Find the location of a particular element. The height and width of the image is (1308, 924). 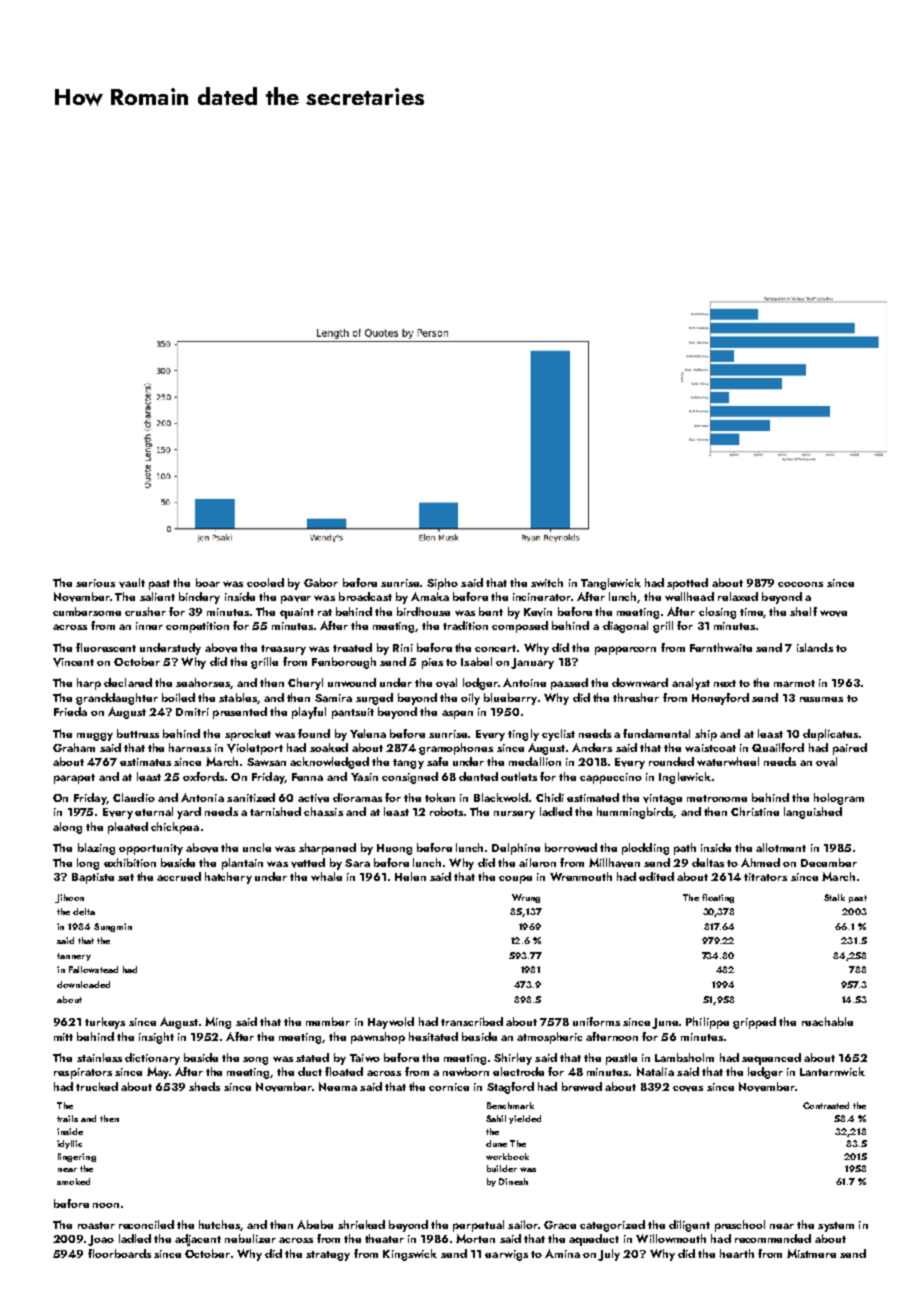

hearth is located at coordinates (737, 1253).
